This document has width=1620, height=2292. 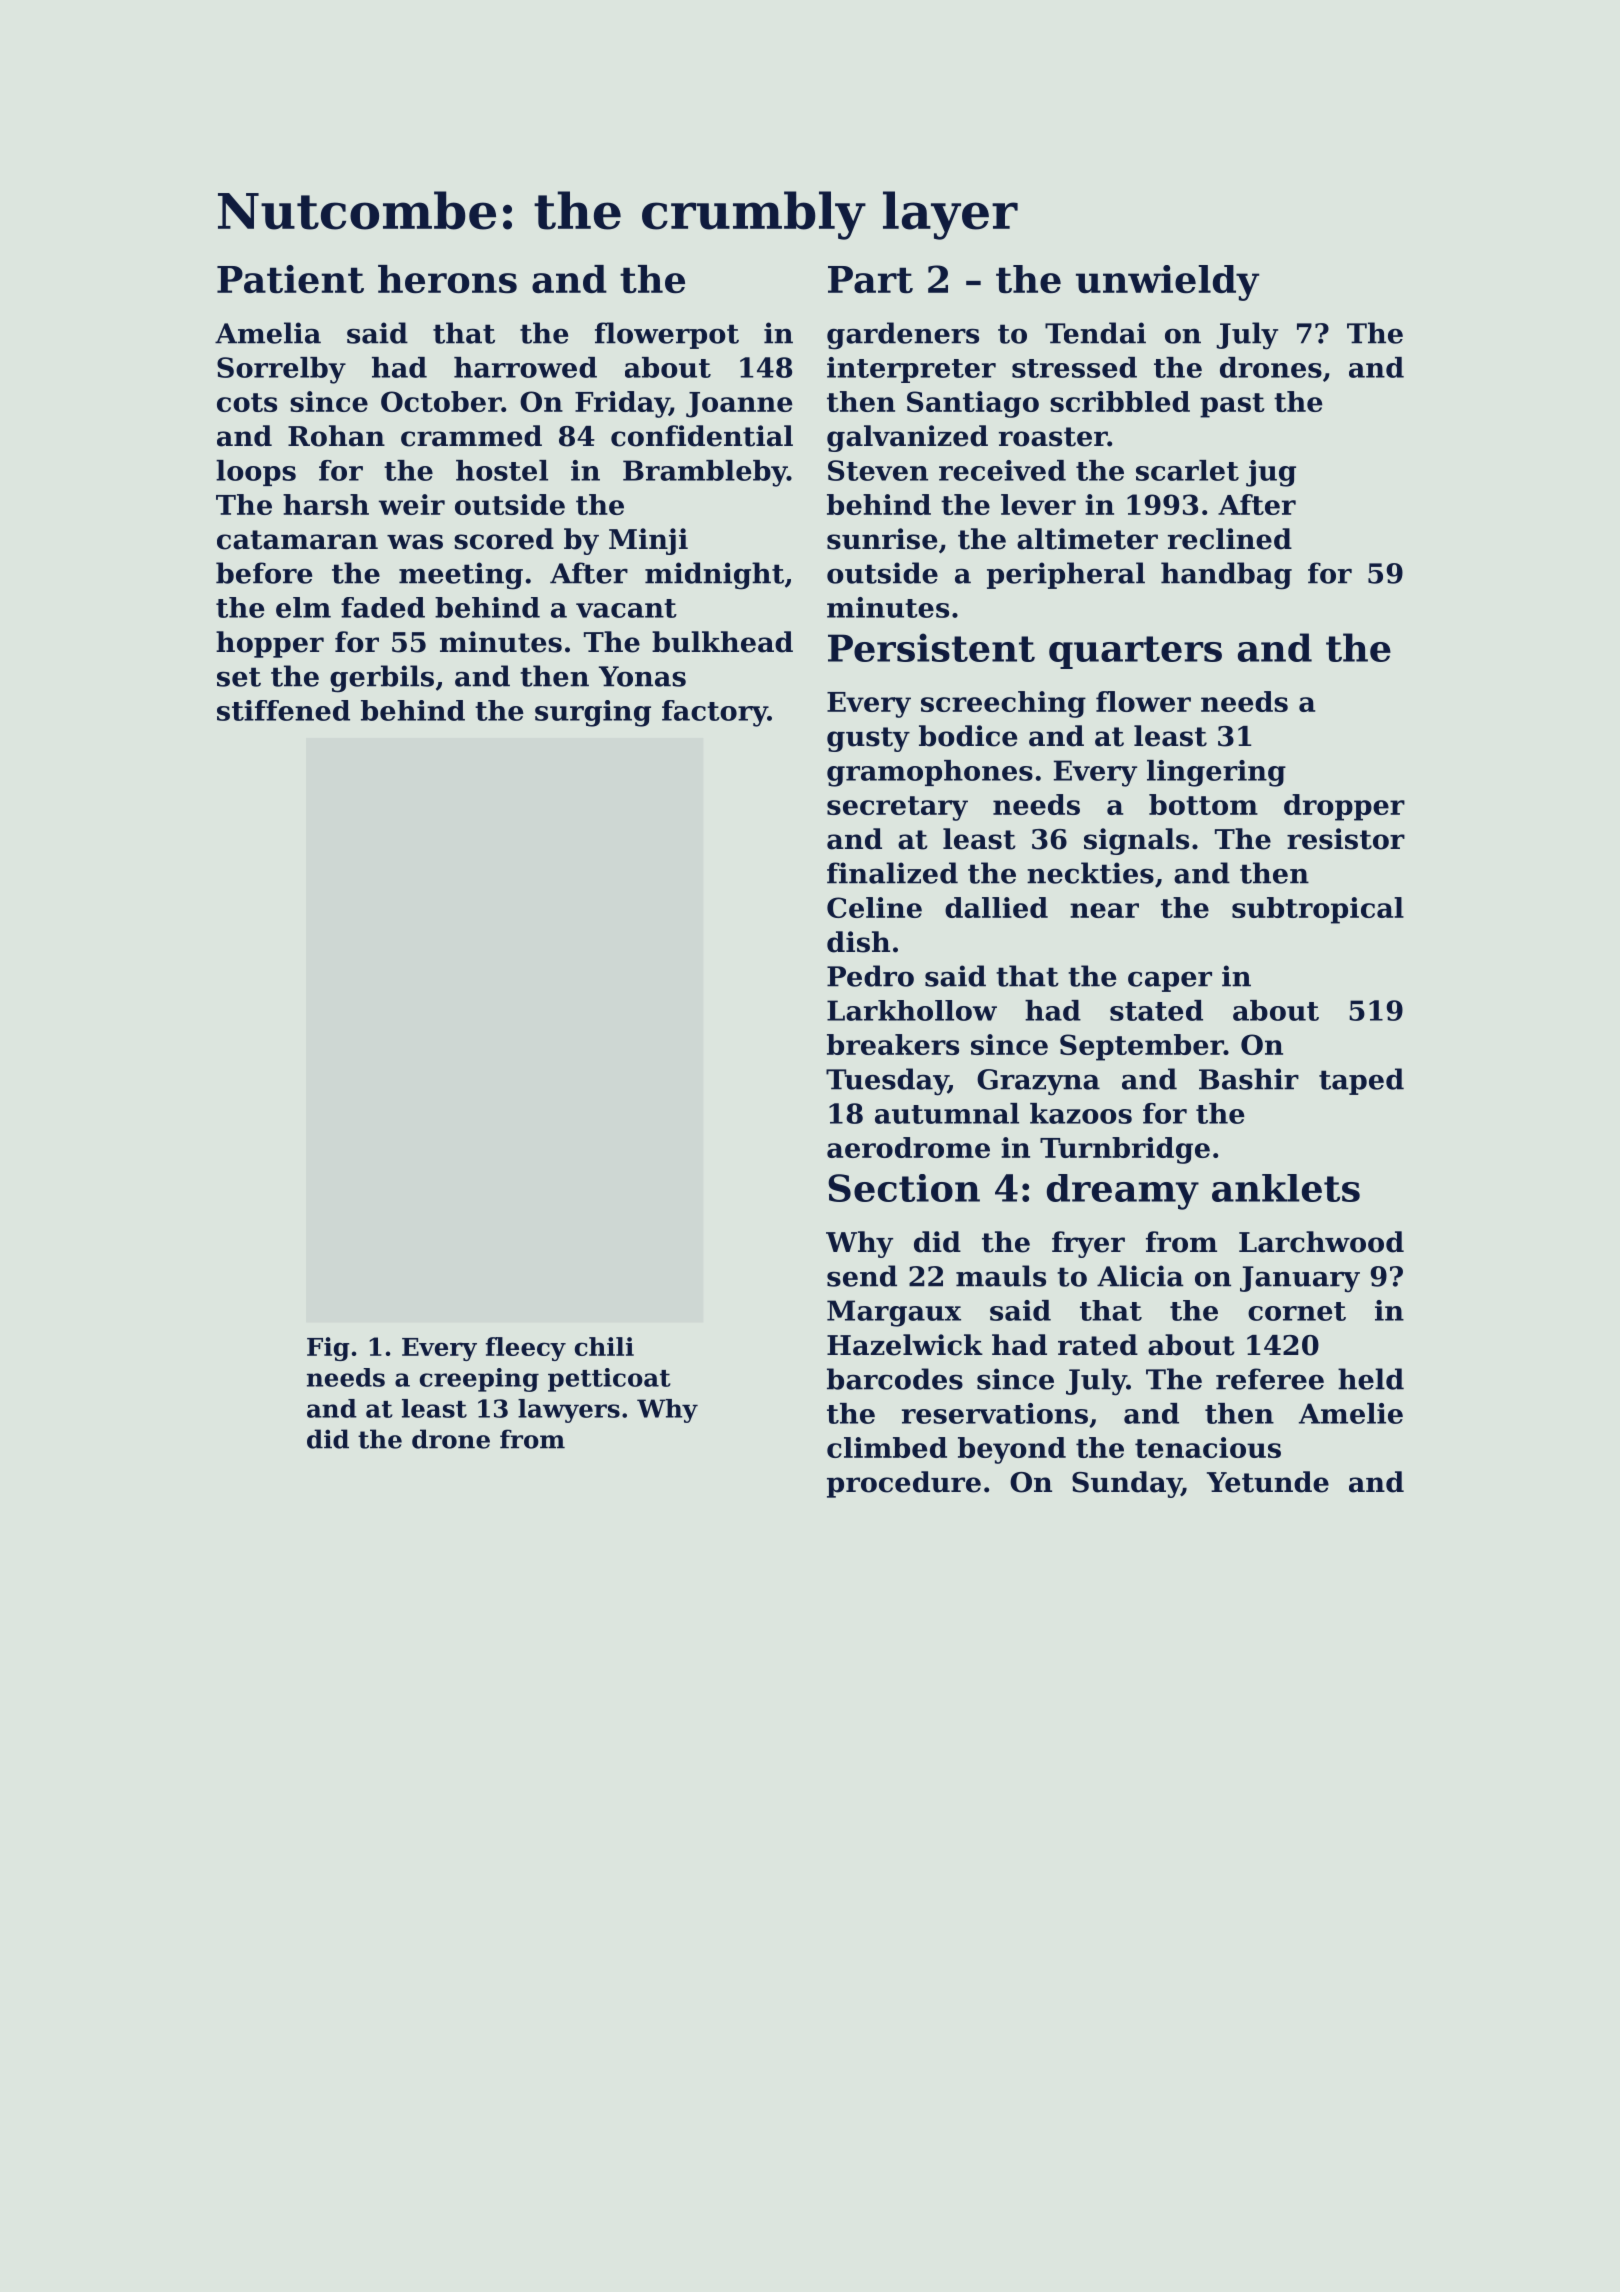 I want to click on dallied, so click(x=996, y=907).
